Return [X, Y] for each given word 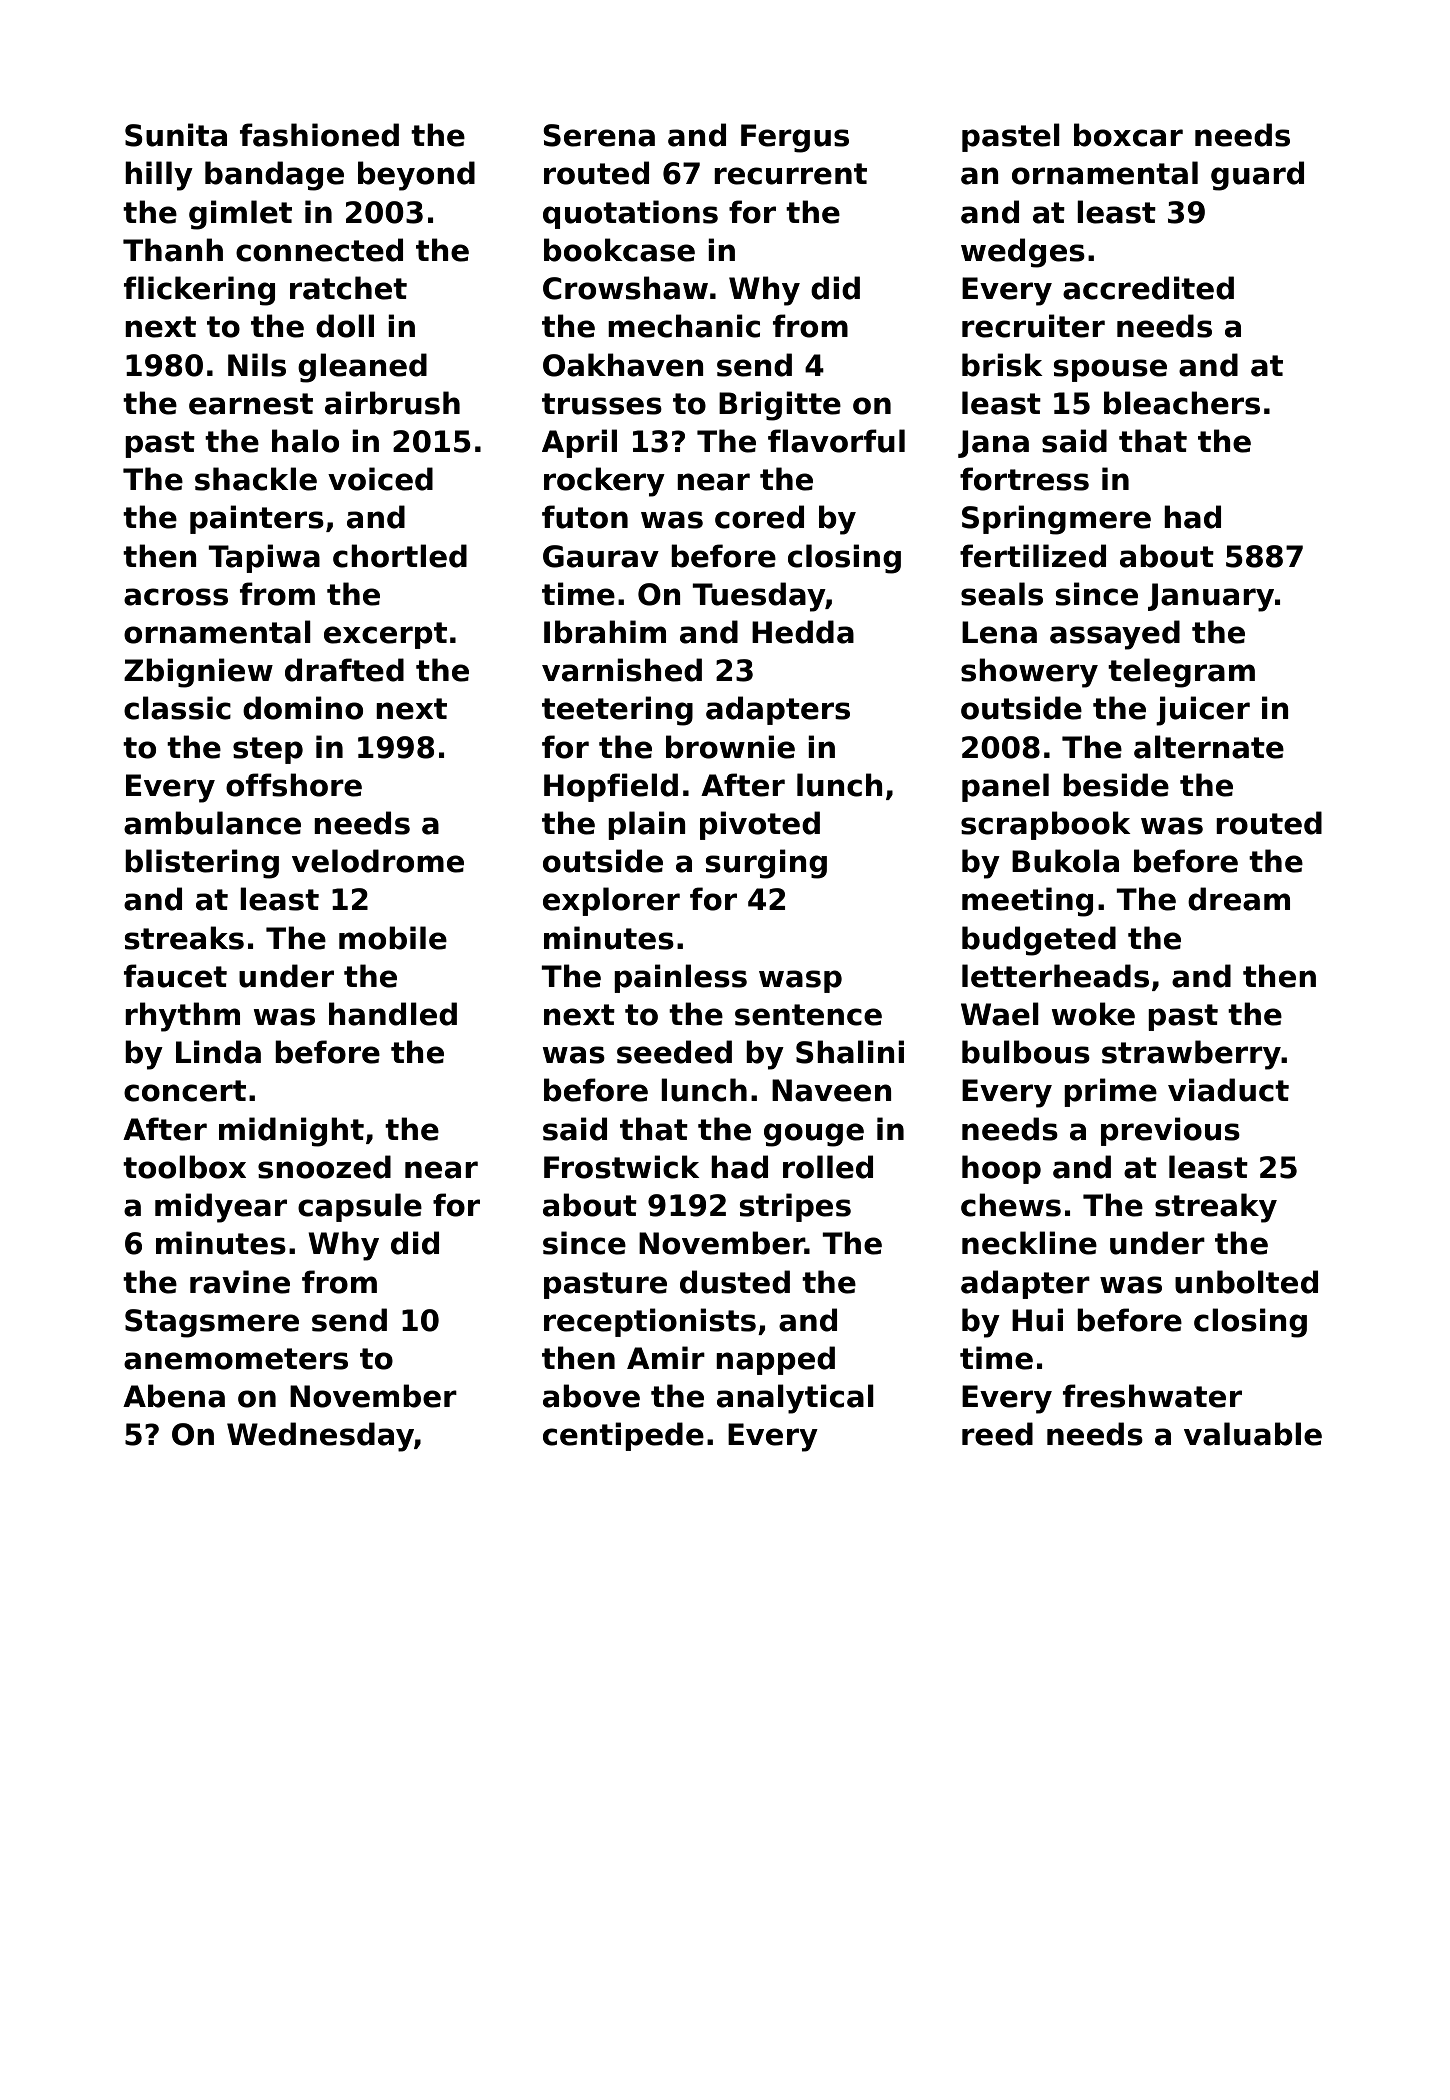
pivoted [760, 825]
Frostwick [622, 1167]
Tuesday [758, 597]
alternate [1209, 747]
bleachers [1182, 403]
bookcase [619, 250]
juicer [1203, 711]
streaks [184, 938]
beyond [416, 176]
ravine [240, 1282]
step [268, 750]
